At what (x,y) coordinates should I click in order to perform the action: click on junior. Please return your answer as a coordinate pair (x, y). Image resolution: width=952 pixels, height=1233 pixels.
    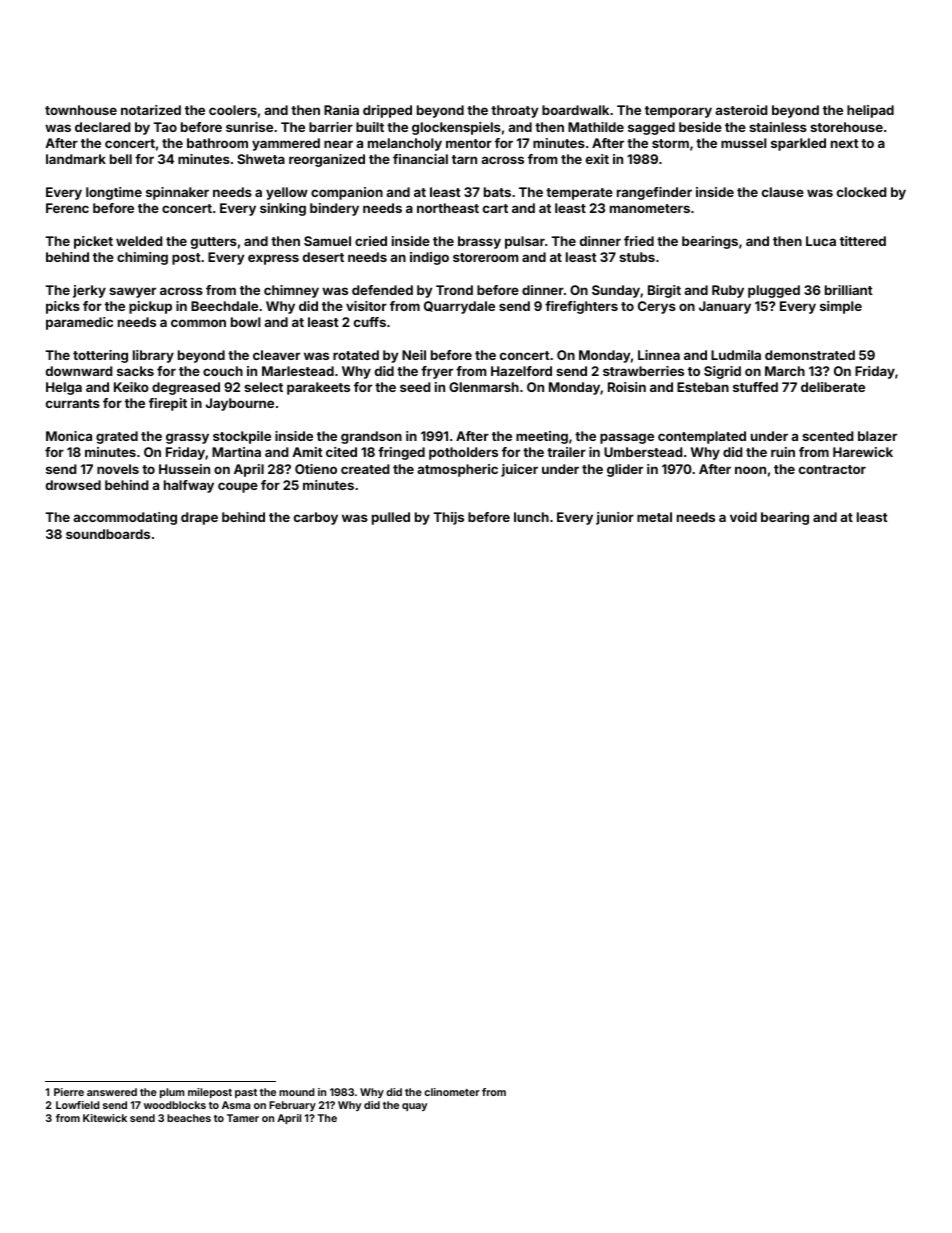
    Looking at the image, I should click on (615, 518).
